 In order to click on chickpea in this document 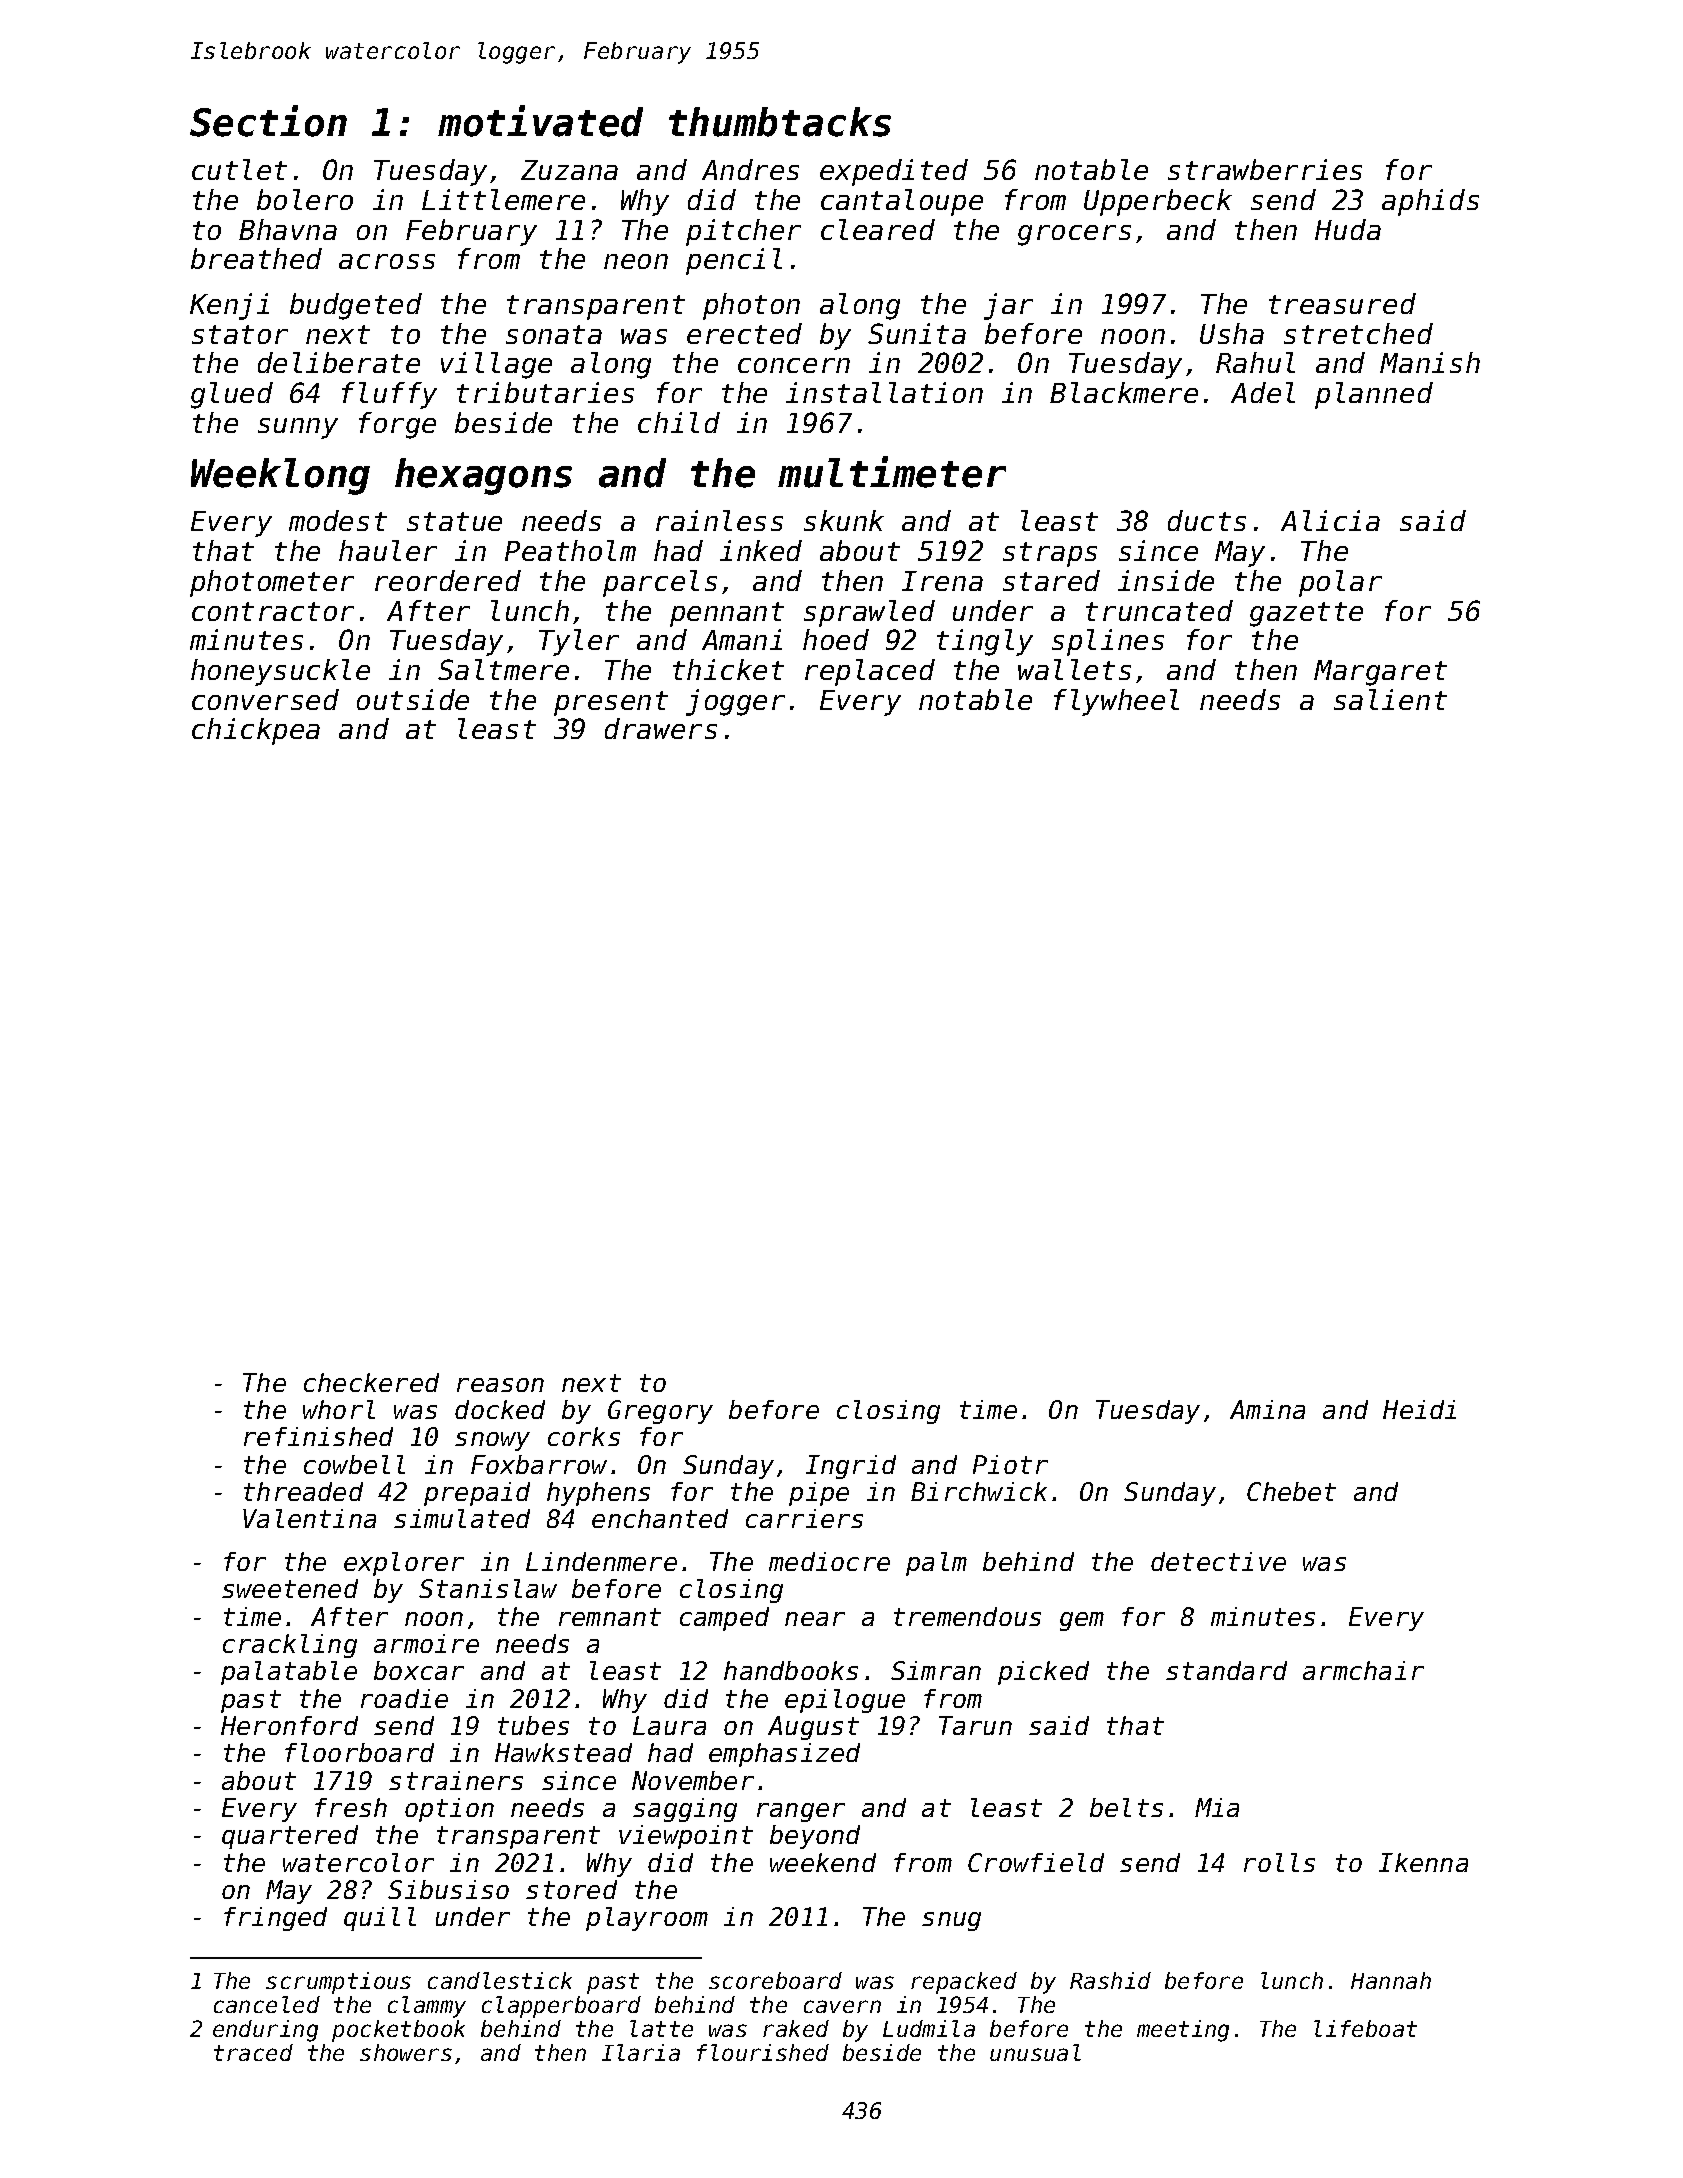, I will do `click(256, 731)`.
